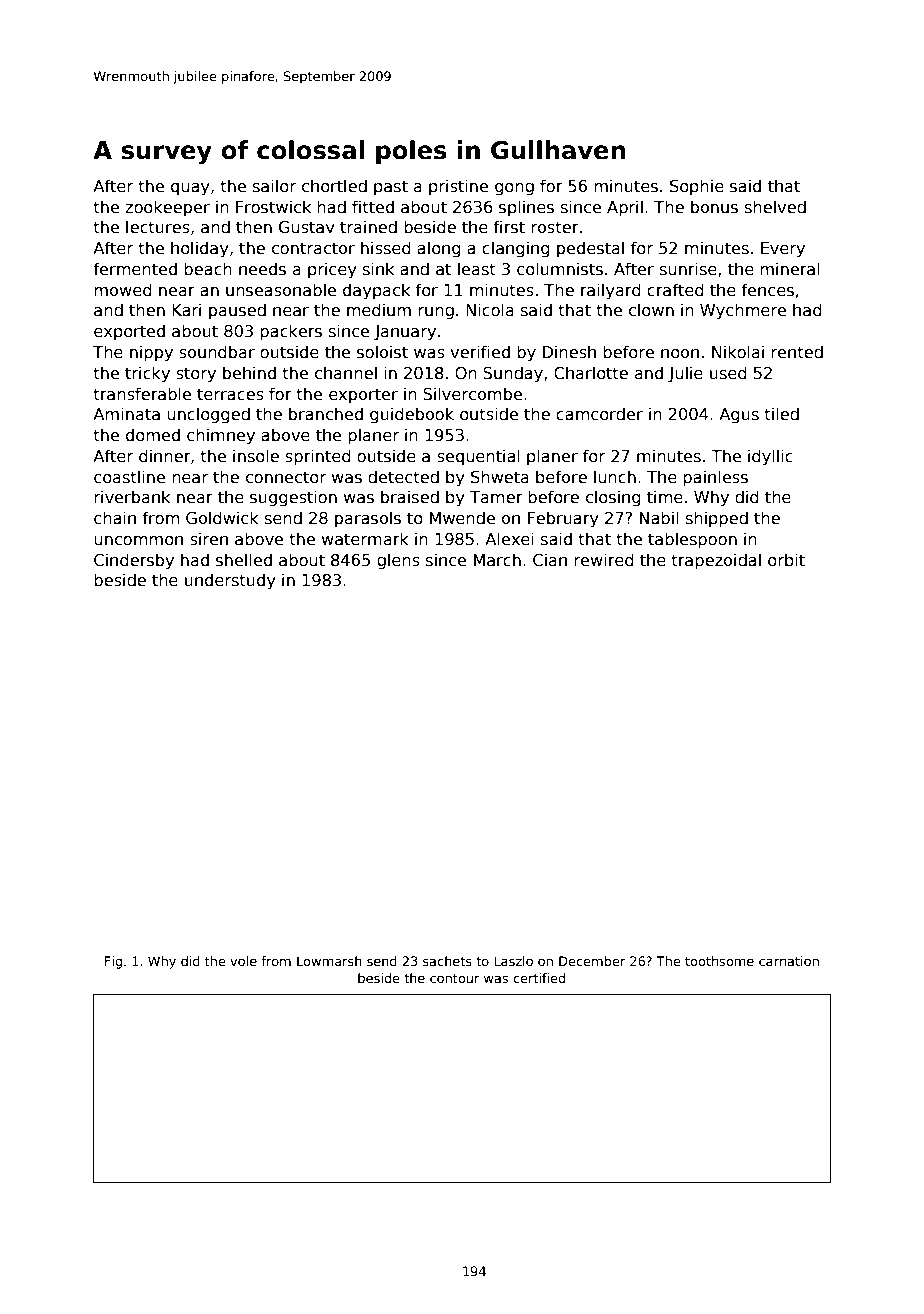 The width and height of the screenshot is (924, 1314). I want to click on sachets, so click(447, 961).
